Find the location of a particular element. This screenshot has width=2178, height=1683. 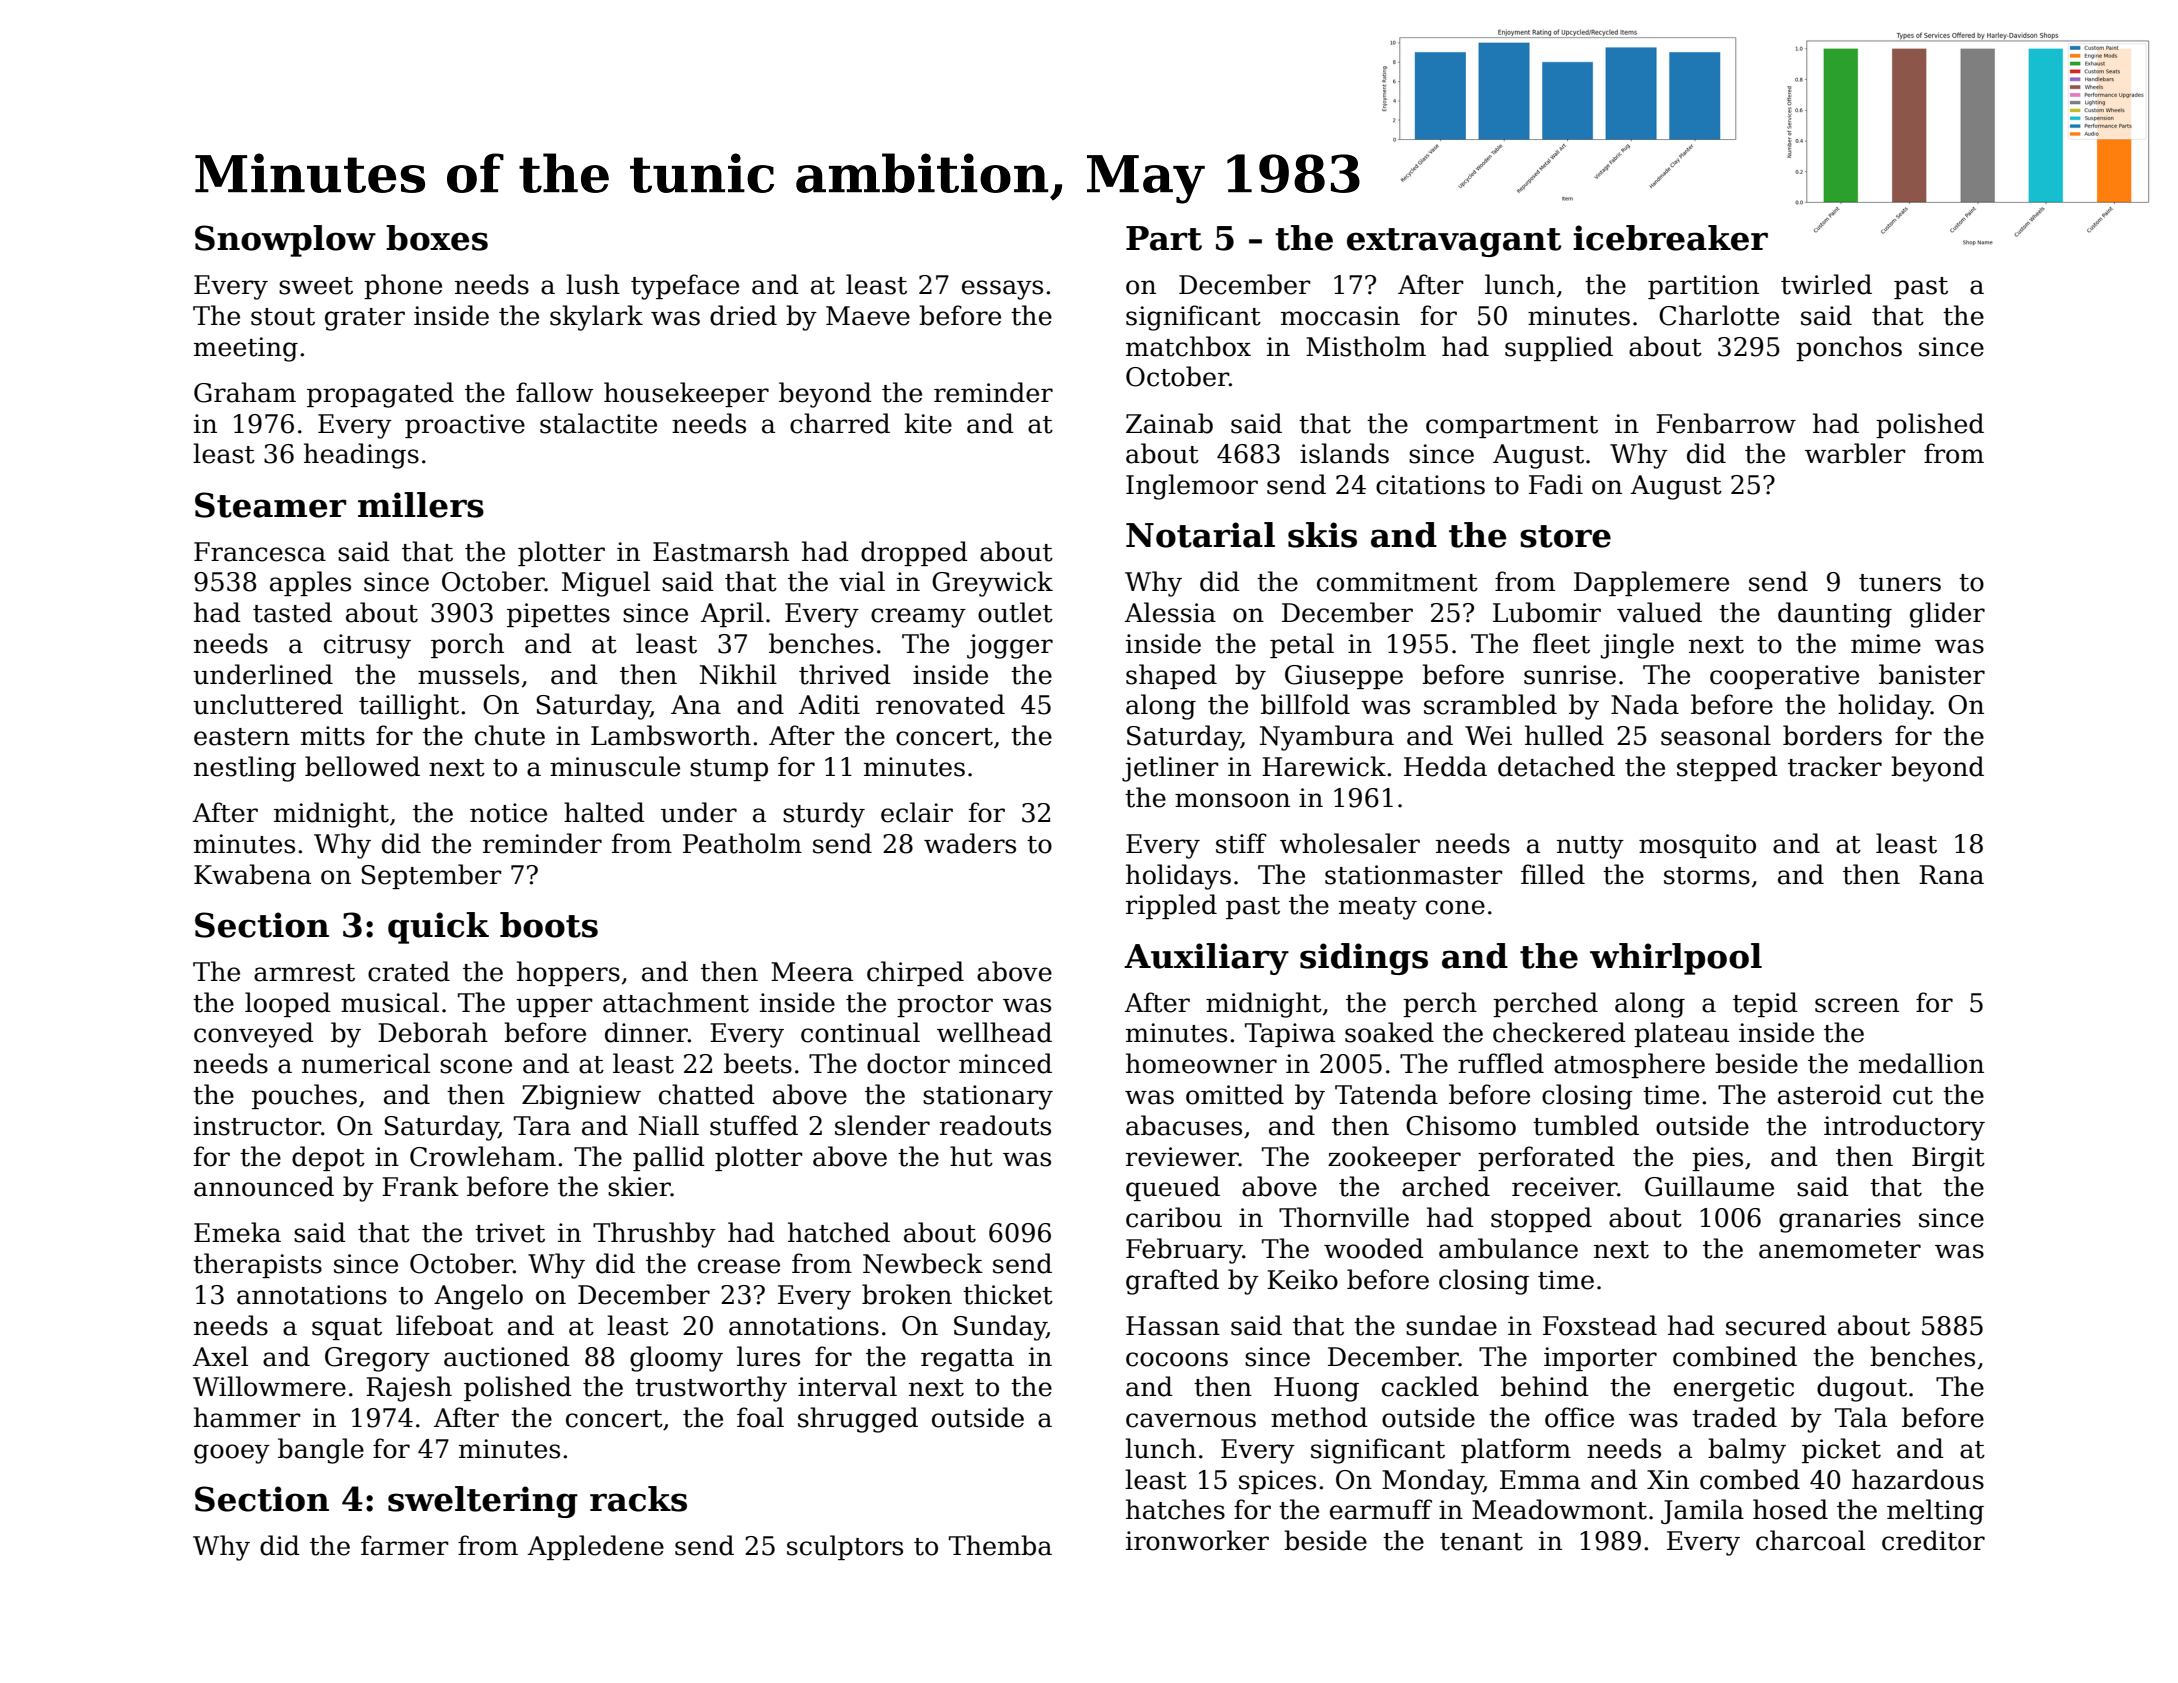

thicket is located at coordinates (1008, 1294).
